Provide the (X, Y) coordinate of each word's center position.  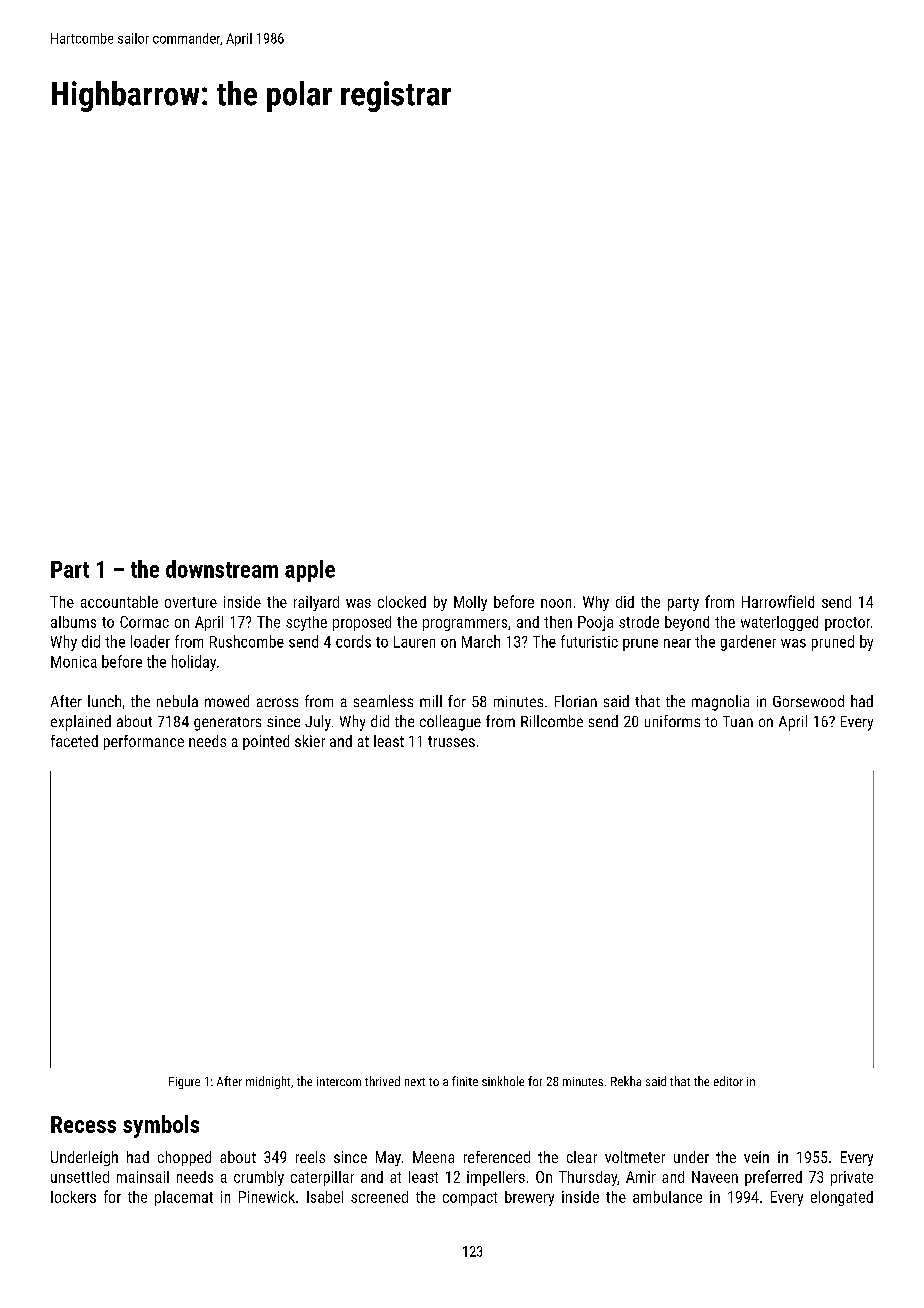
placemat (184, 1198)
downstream (222, 569)
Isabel (325, 1197)
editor (728, 1081)
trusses (451, 741)
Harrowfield (778, 601)
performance (144, 742)
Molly (470, 603)
